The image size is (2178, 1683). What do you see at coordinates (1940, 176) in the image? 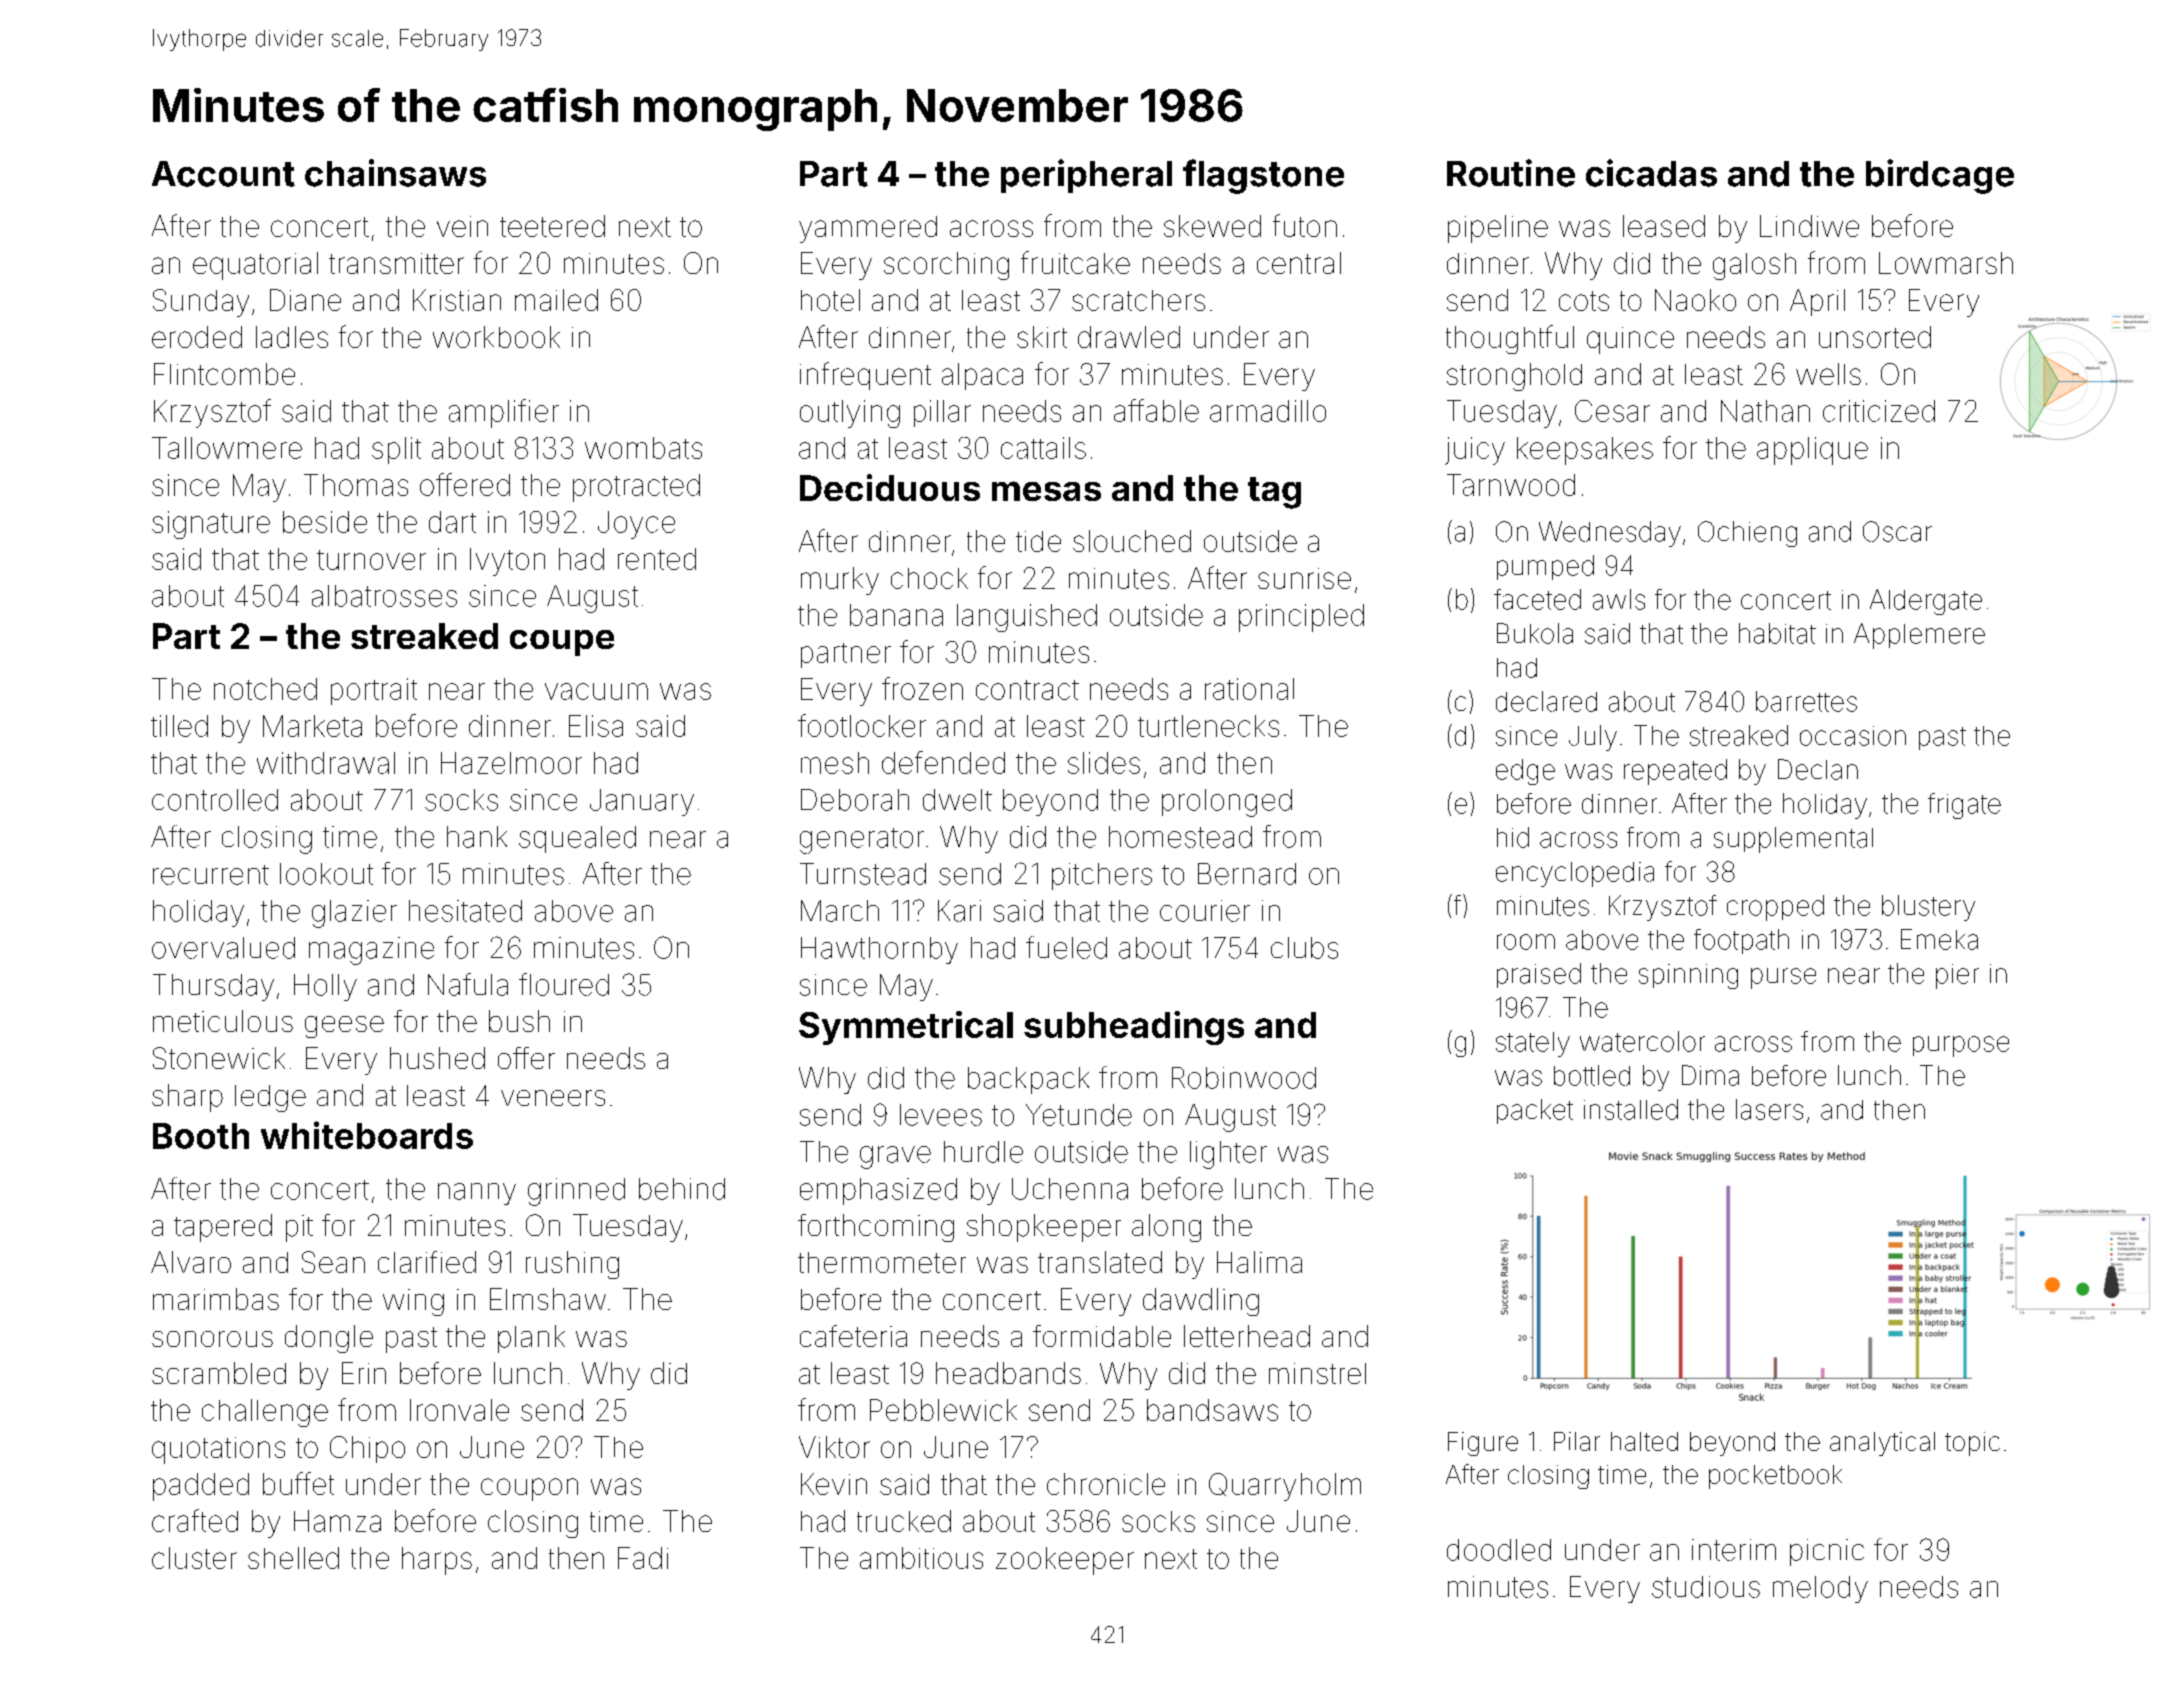
I see `birdcage` at bounding box center [1940, 176].
